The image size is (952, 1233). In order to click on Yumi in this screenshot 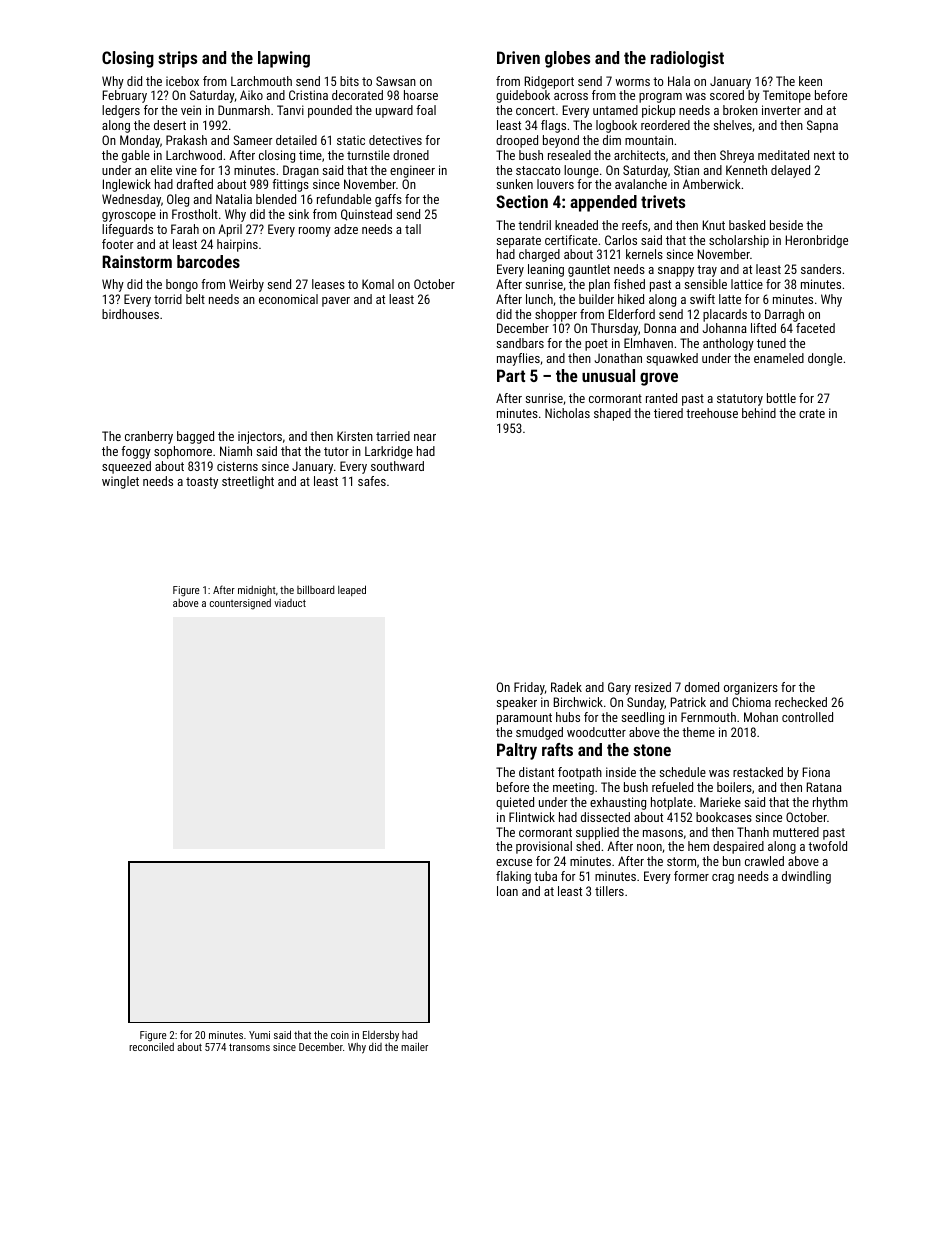, I will do `click(259, 1035)`.
